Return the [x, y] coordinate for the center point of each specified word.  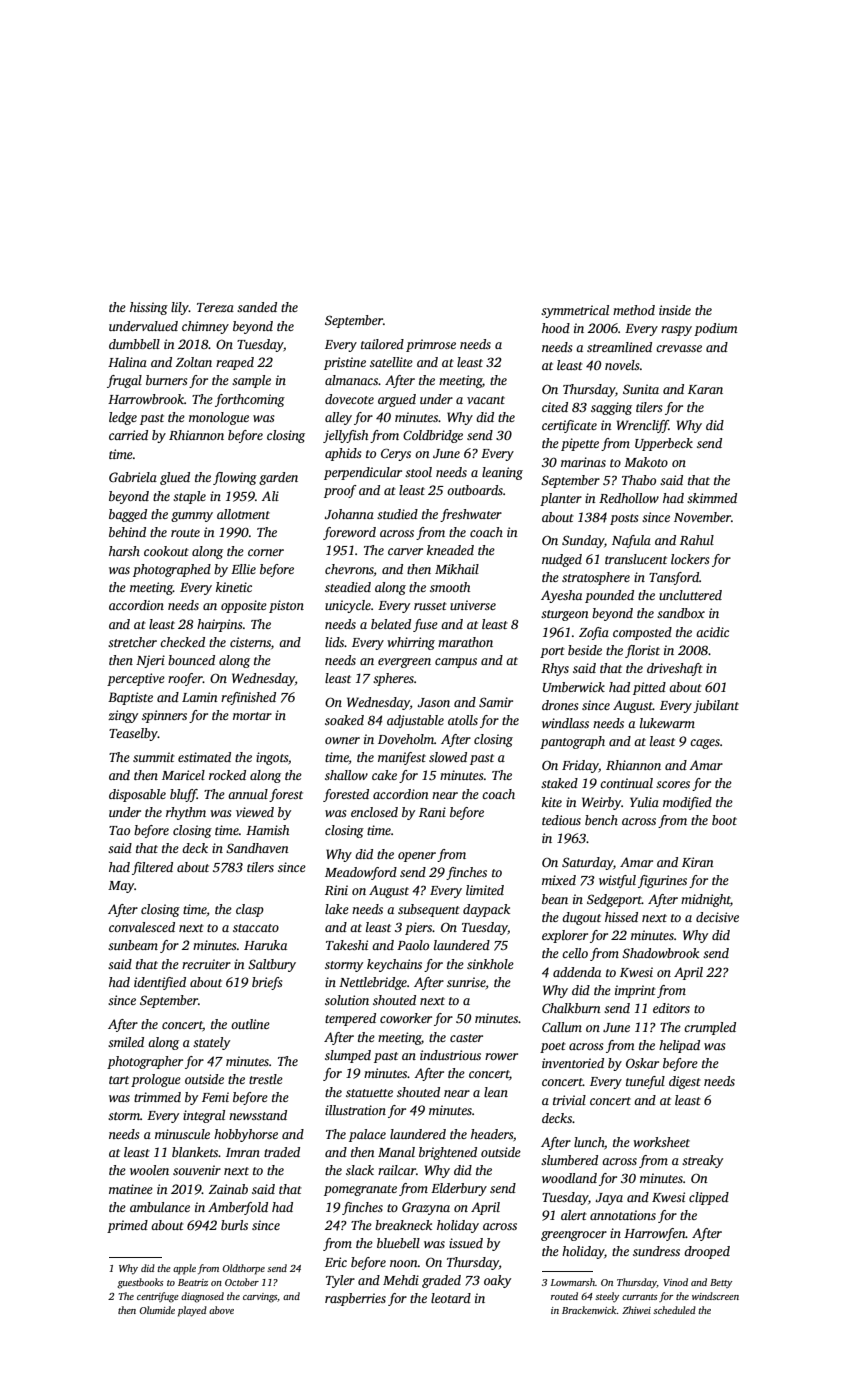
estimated [204, 757]
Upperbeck [664, 444]
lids [334, 642]
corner [266, 552]
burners [166, 380]
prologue [156, 1080]
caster [466, 1038]
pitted [649, 688]
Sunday [583, 541]
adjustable [415, 721]
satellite [391, 362]
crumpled [710, 1028]
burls [234, 1225]
